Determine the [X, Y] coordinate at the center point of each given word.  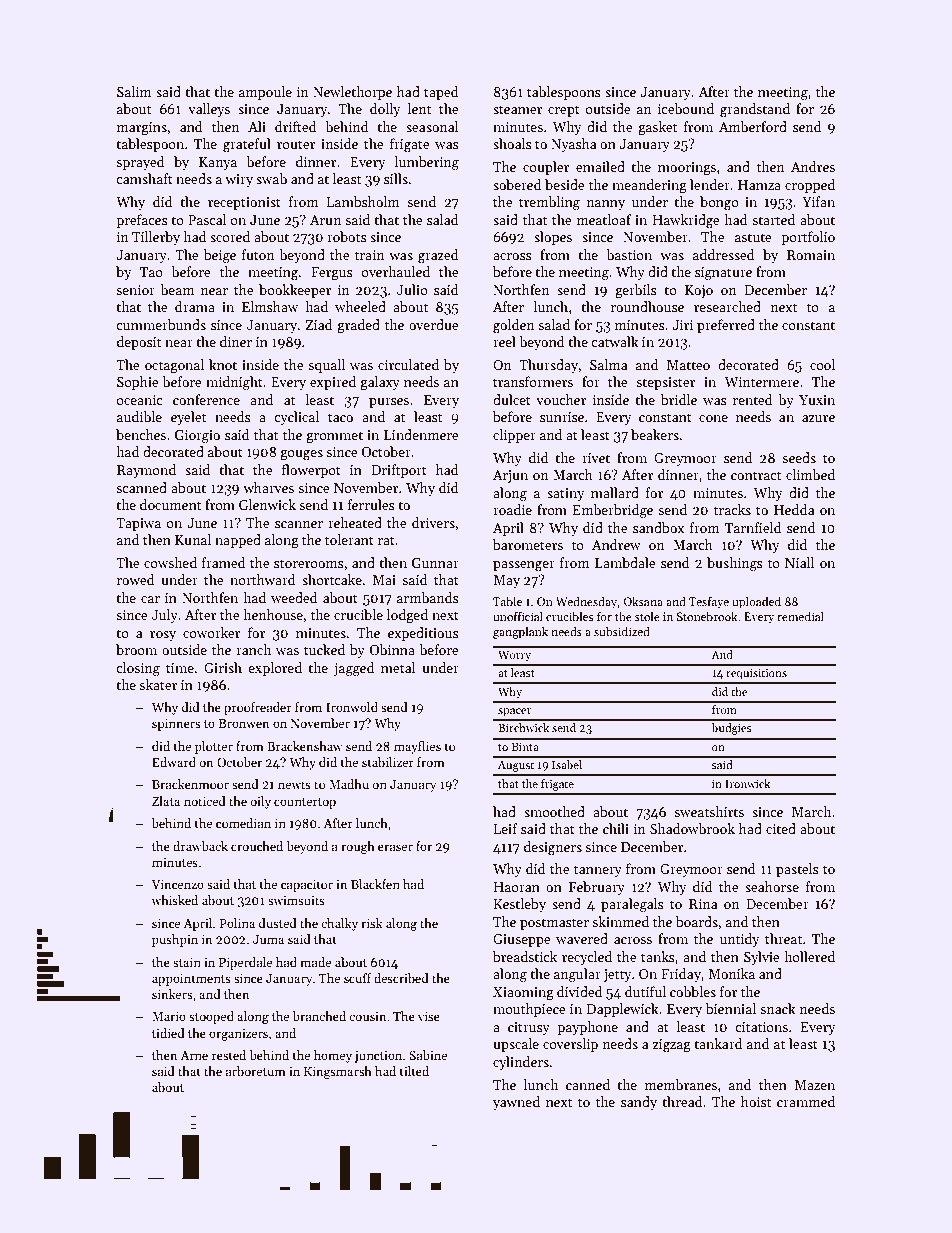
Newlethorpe [352, 93]
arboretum [256, 1071]
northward [263, 579]
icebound [686, 108]
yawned [516, 1103]
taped [441, 93]
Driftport [399, 471]
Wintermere [762, 382]
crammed [806, 1101]
